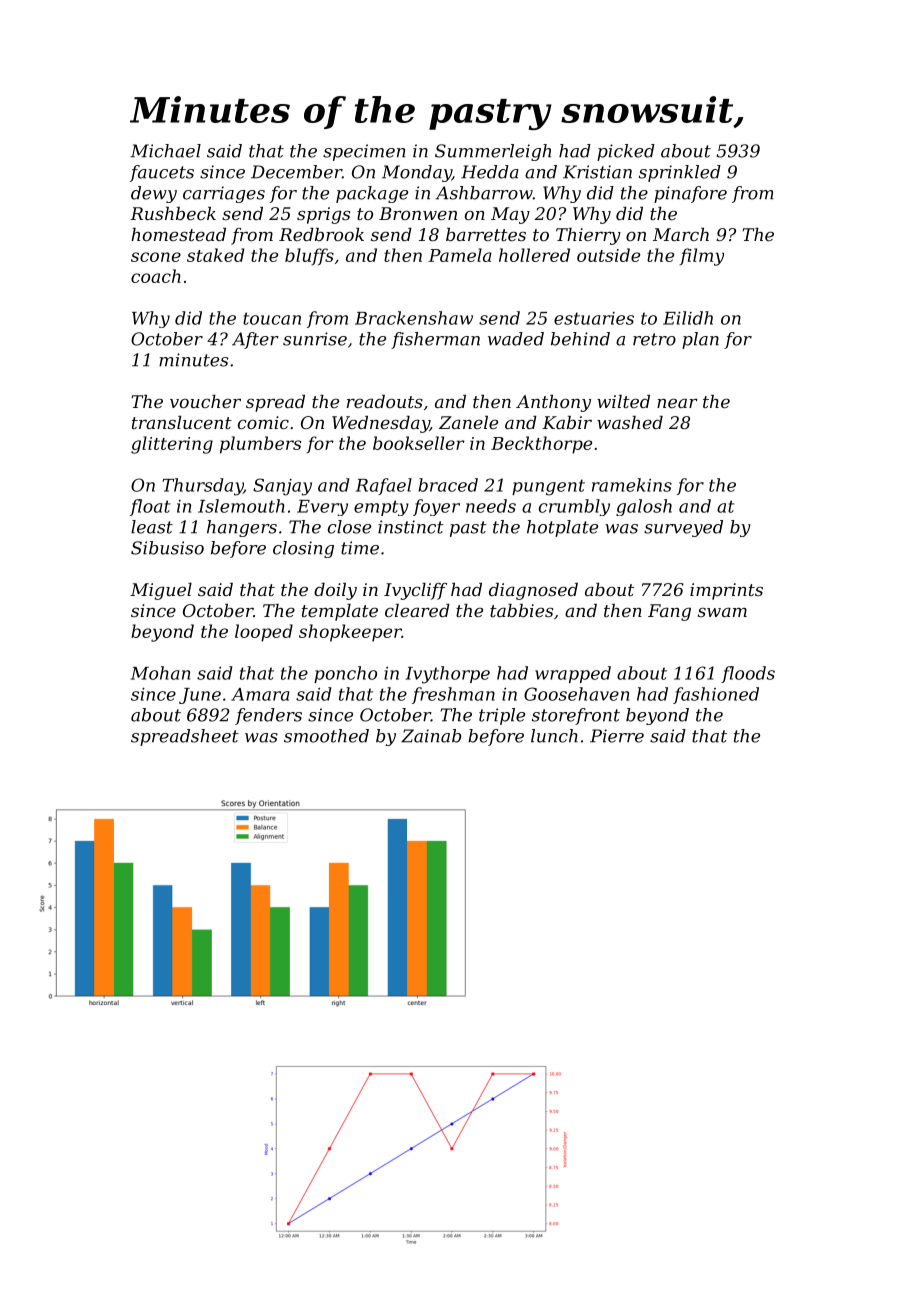  What do you see at coordinates (632, 485) in the screenshot?
I see `ramekins` at bounding box center [632, 485].
